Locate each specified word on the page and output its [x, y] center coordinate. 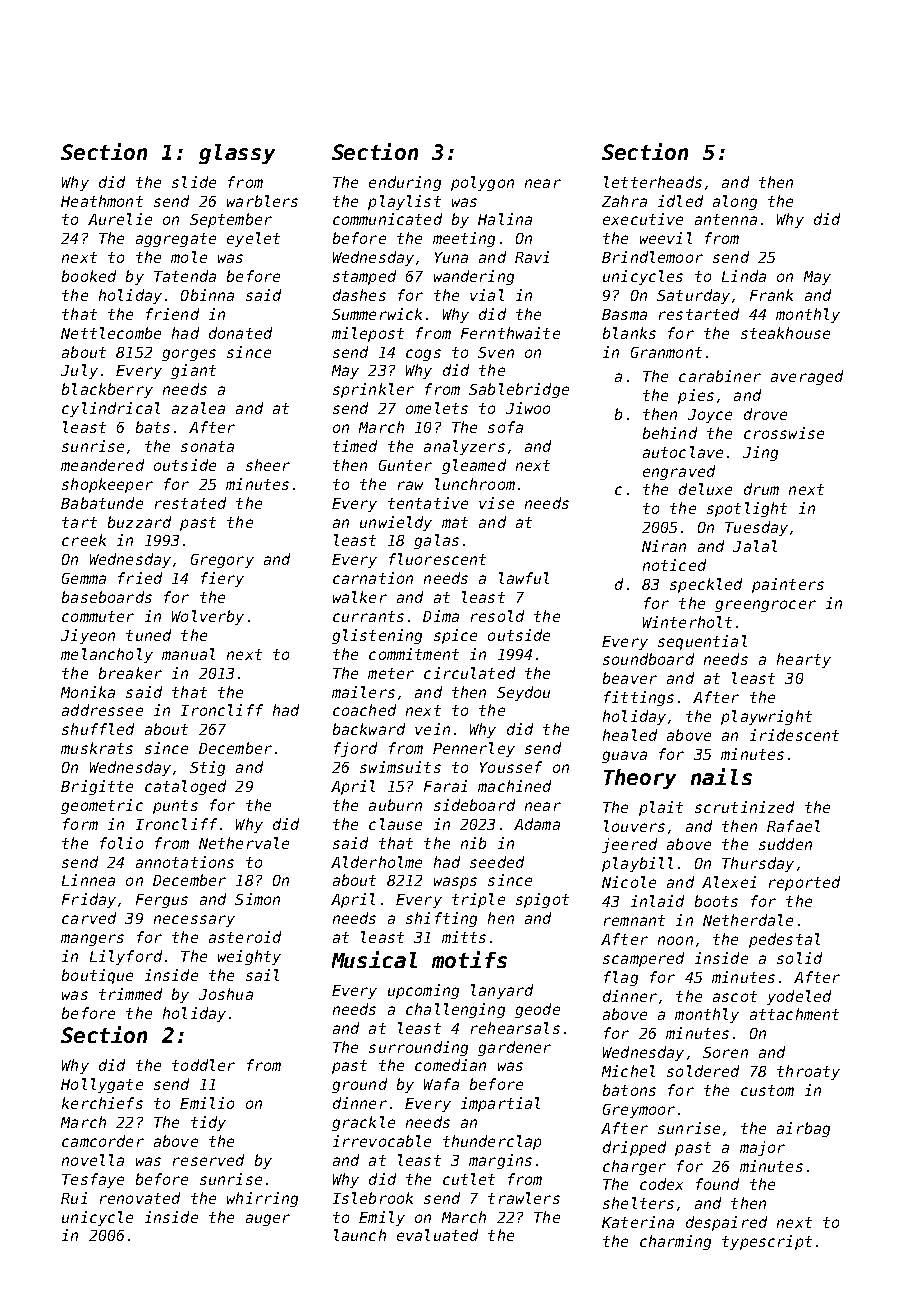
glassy [237, 154]
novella [93, 1160]
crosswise [784, 433]
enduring [405, 183]
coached [364, 710]
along [735, 202]
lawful [524, 578]
